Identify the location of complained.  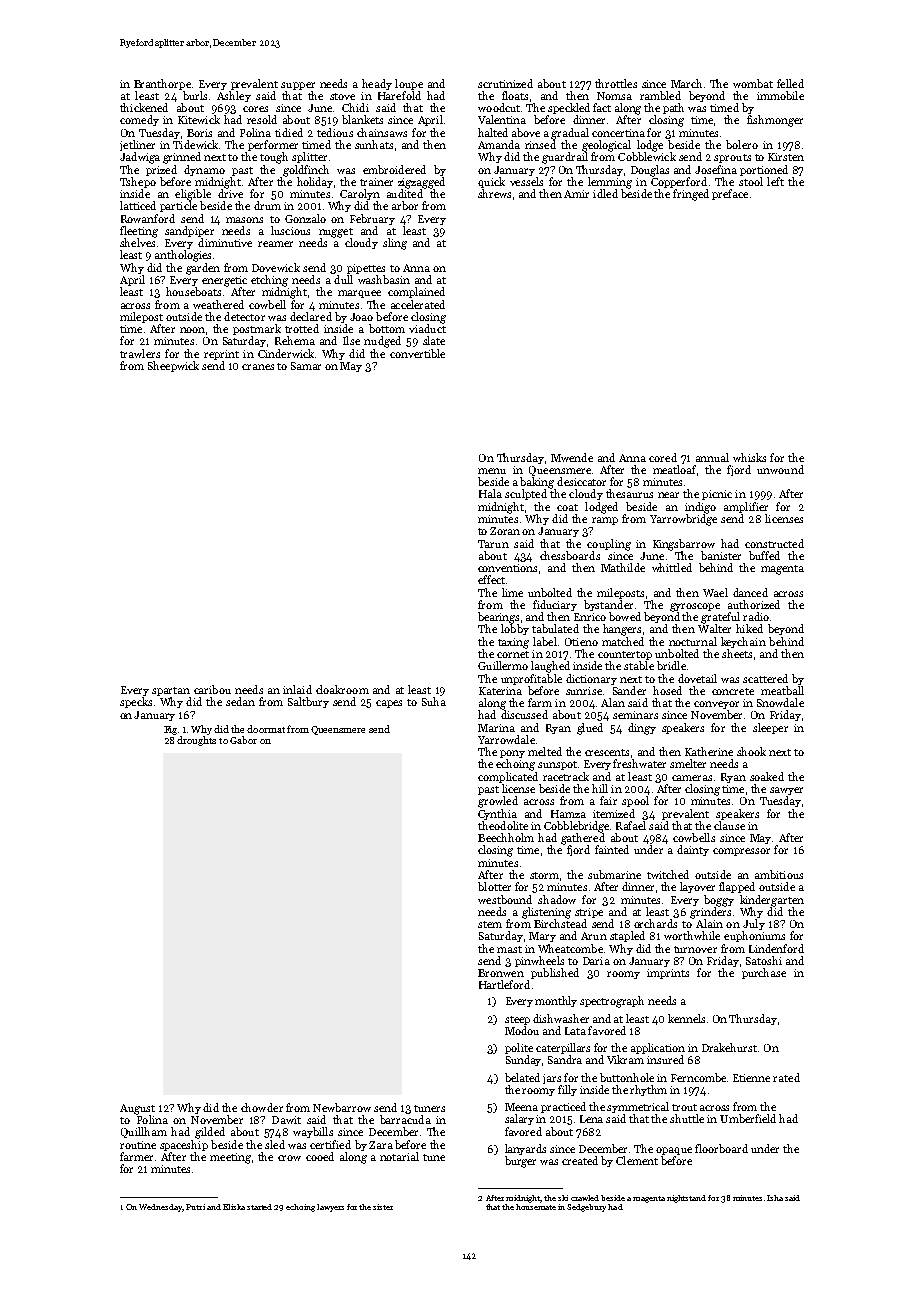
(416, 292).
